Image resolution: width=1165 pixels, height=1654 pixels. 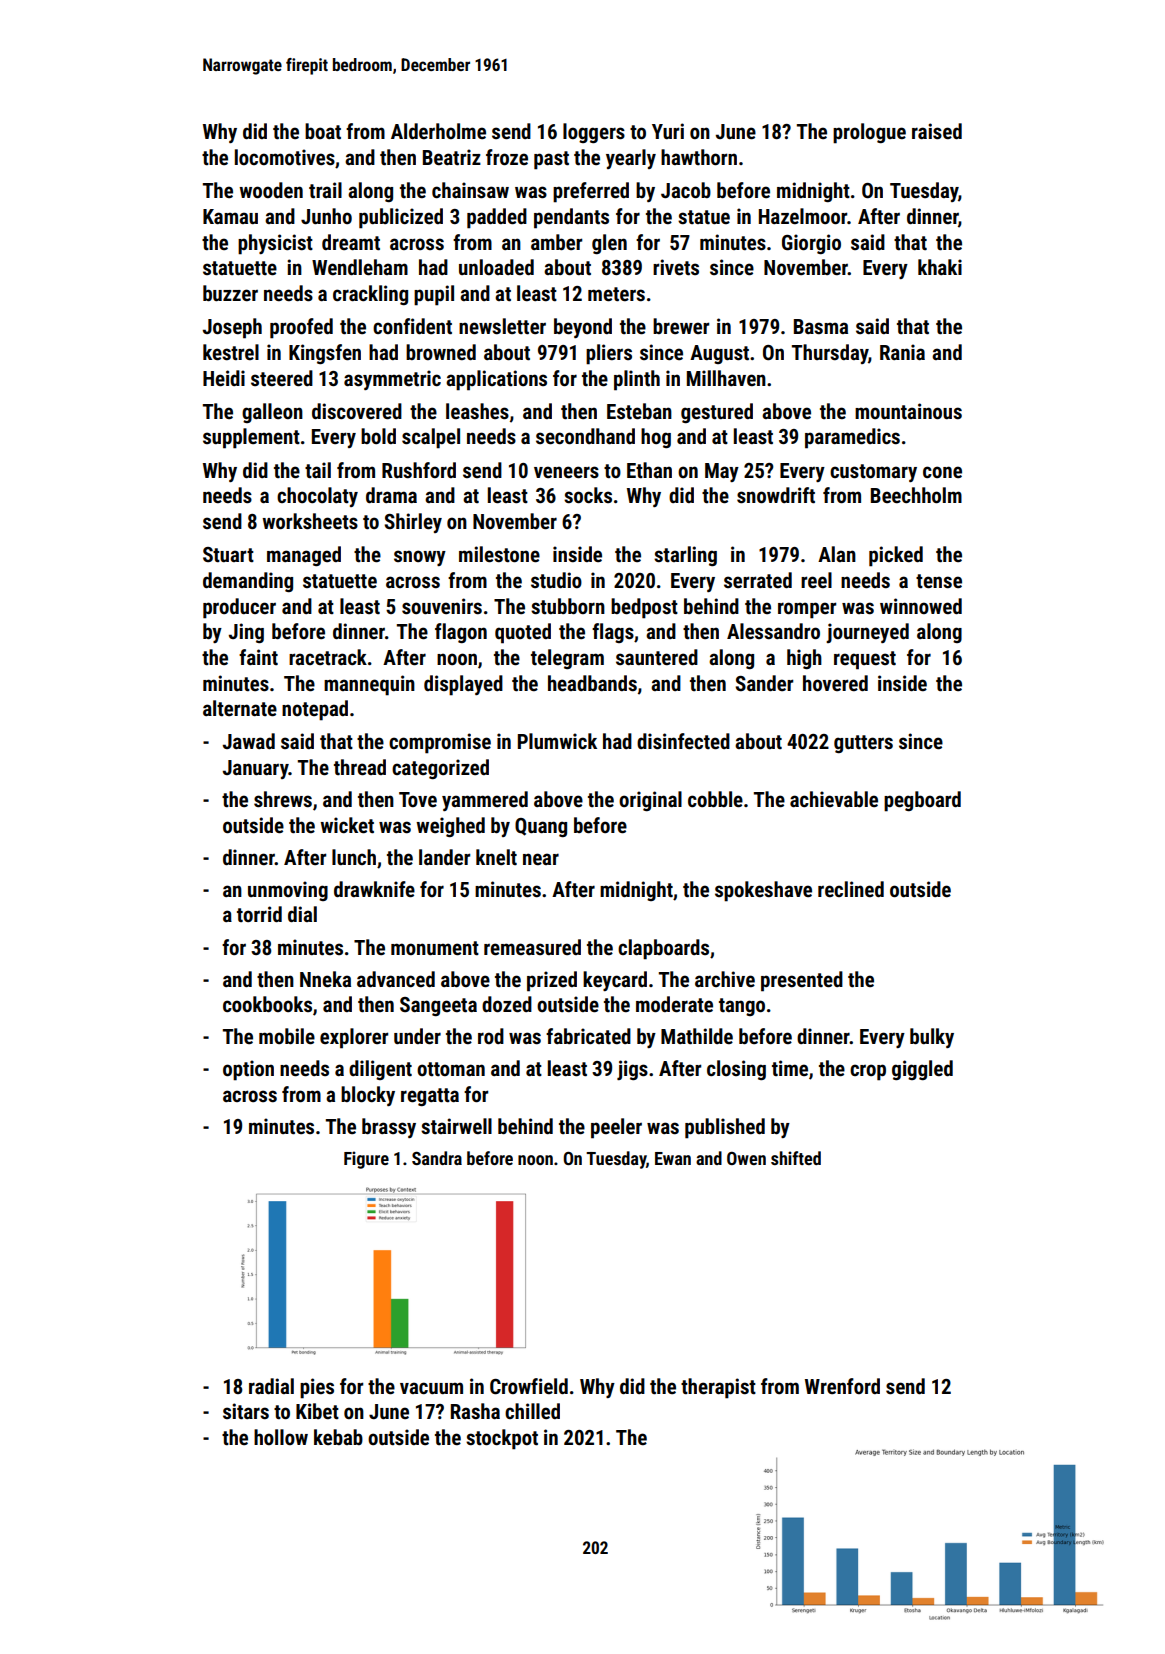 What do you see at coordinates (863, 744) in the image?
I see `gutters` at bounding box center [863, 744].
